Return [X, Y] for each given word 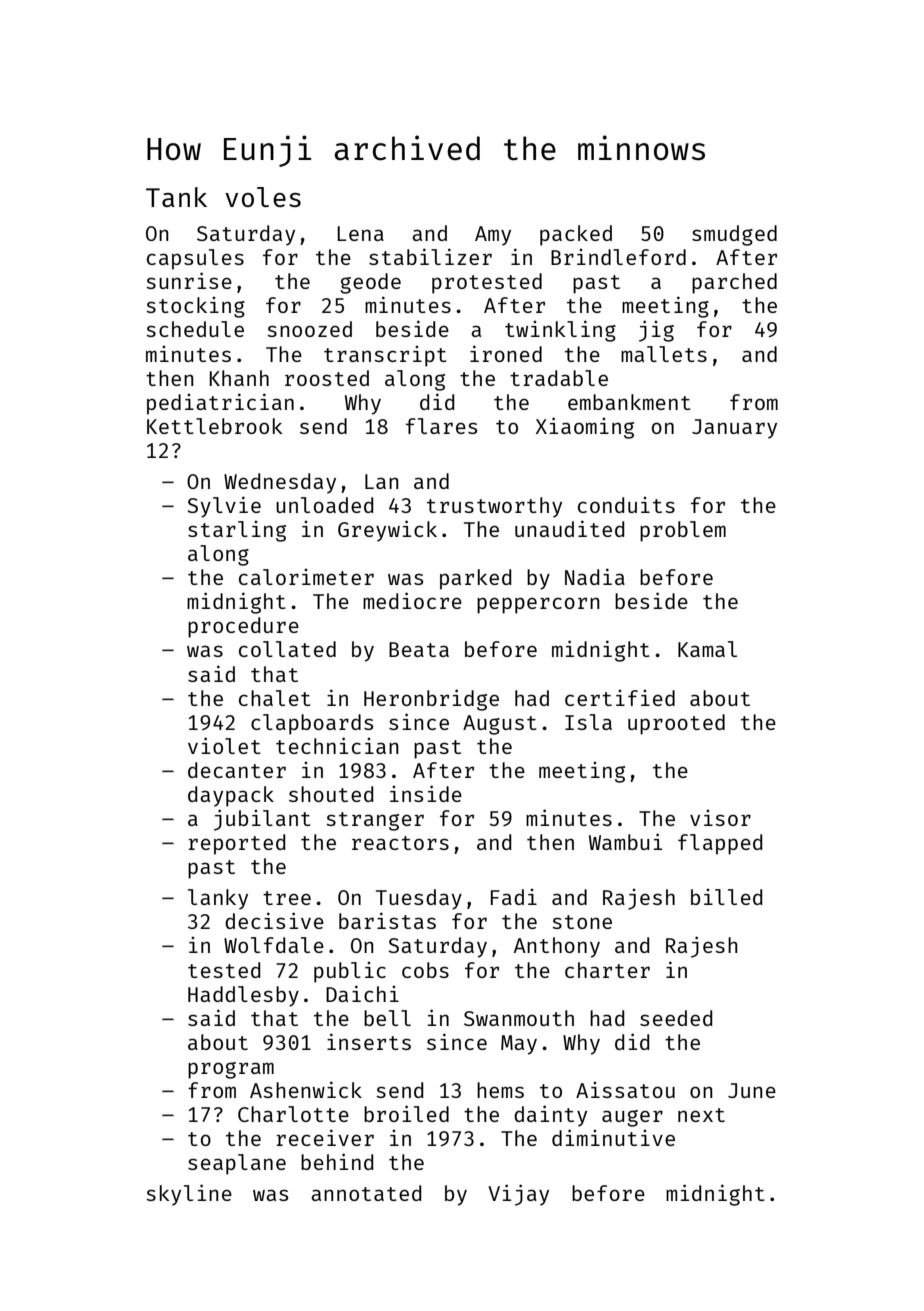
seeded [676, 1018]
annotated [366, 1193]
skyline [189, 1195]
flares [441, 426]
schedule [195, 329]
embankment [629, 402]
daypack [231, 796]
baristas [387, 920]
